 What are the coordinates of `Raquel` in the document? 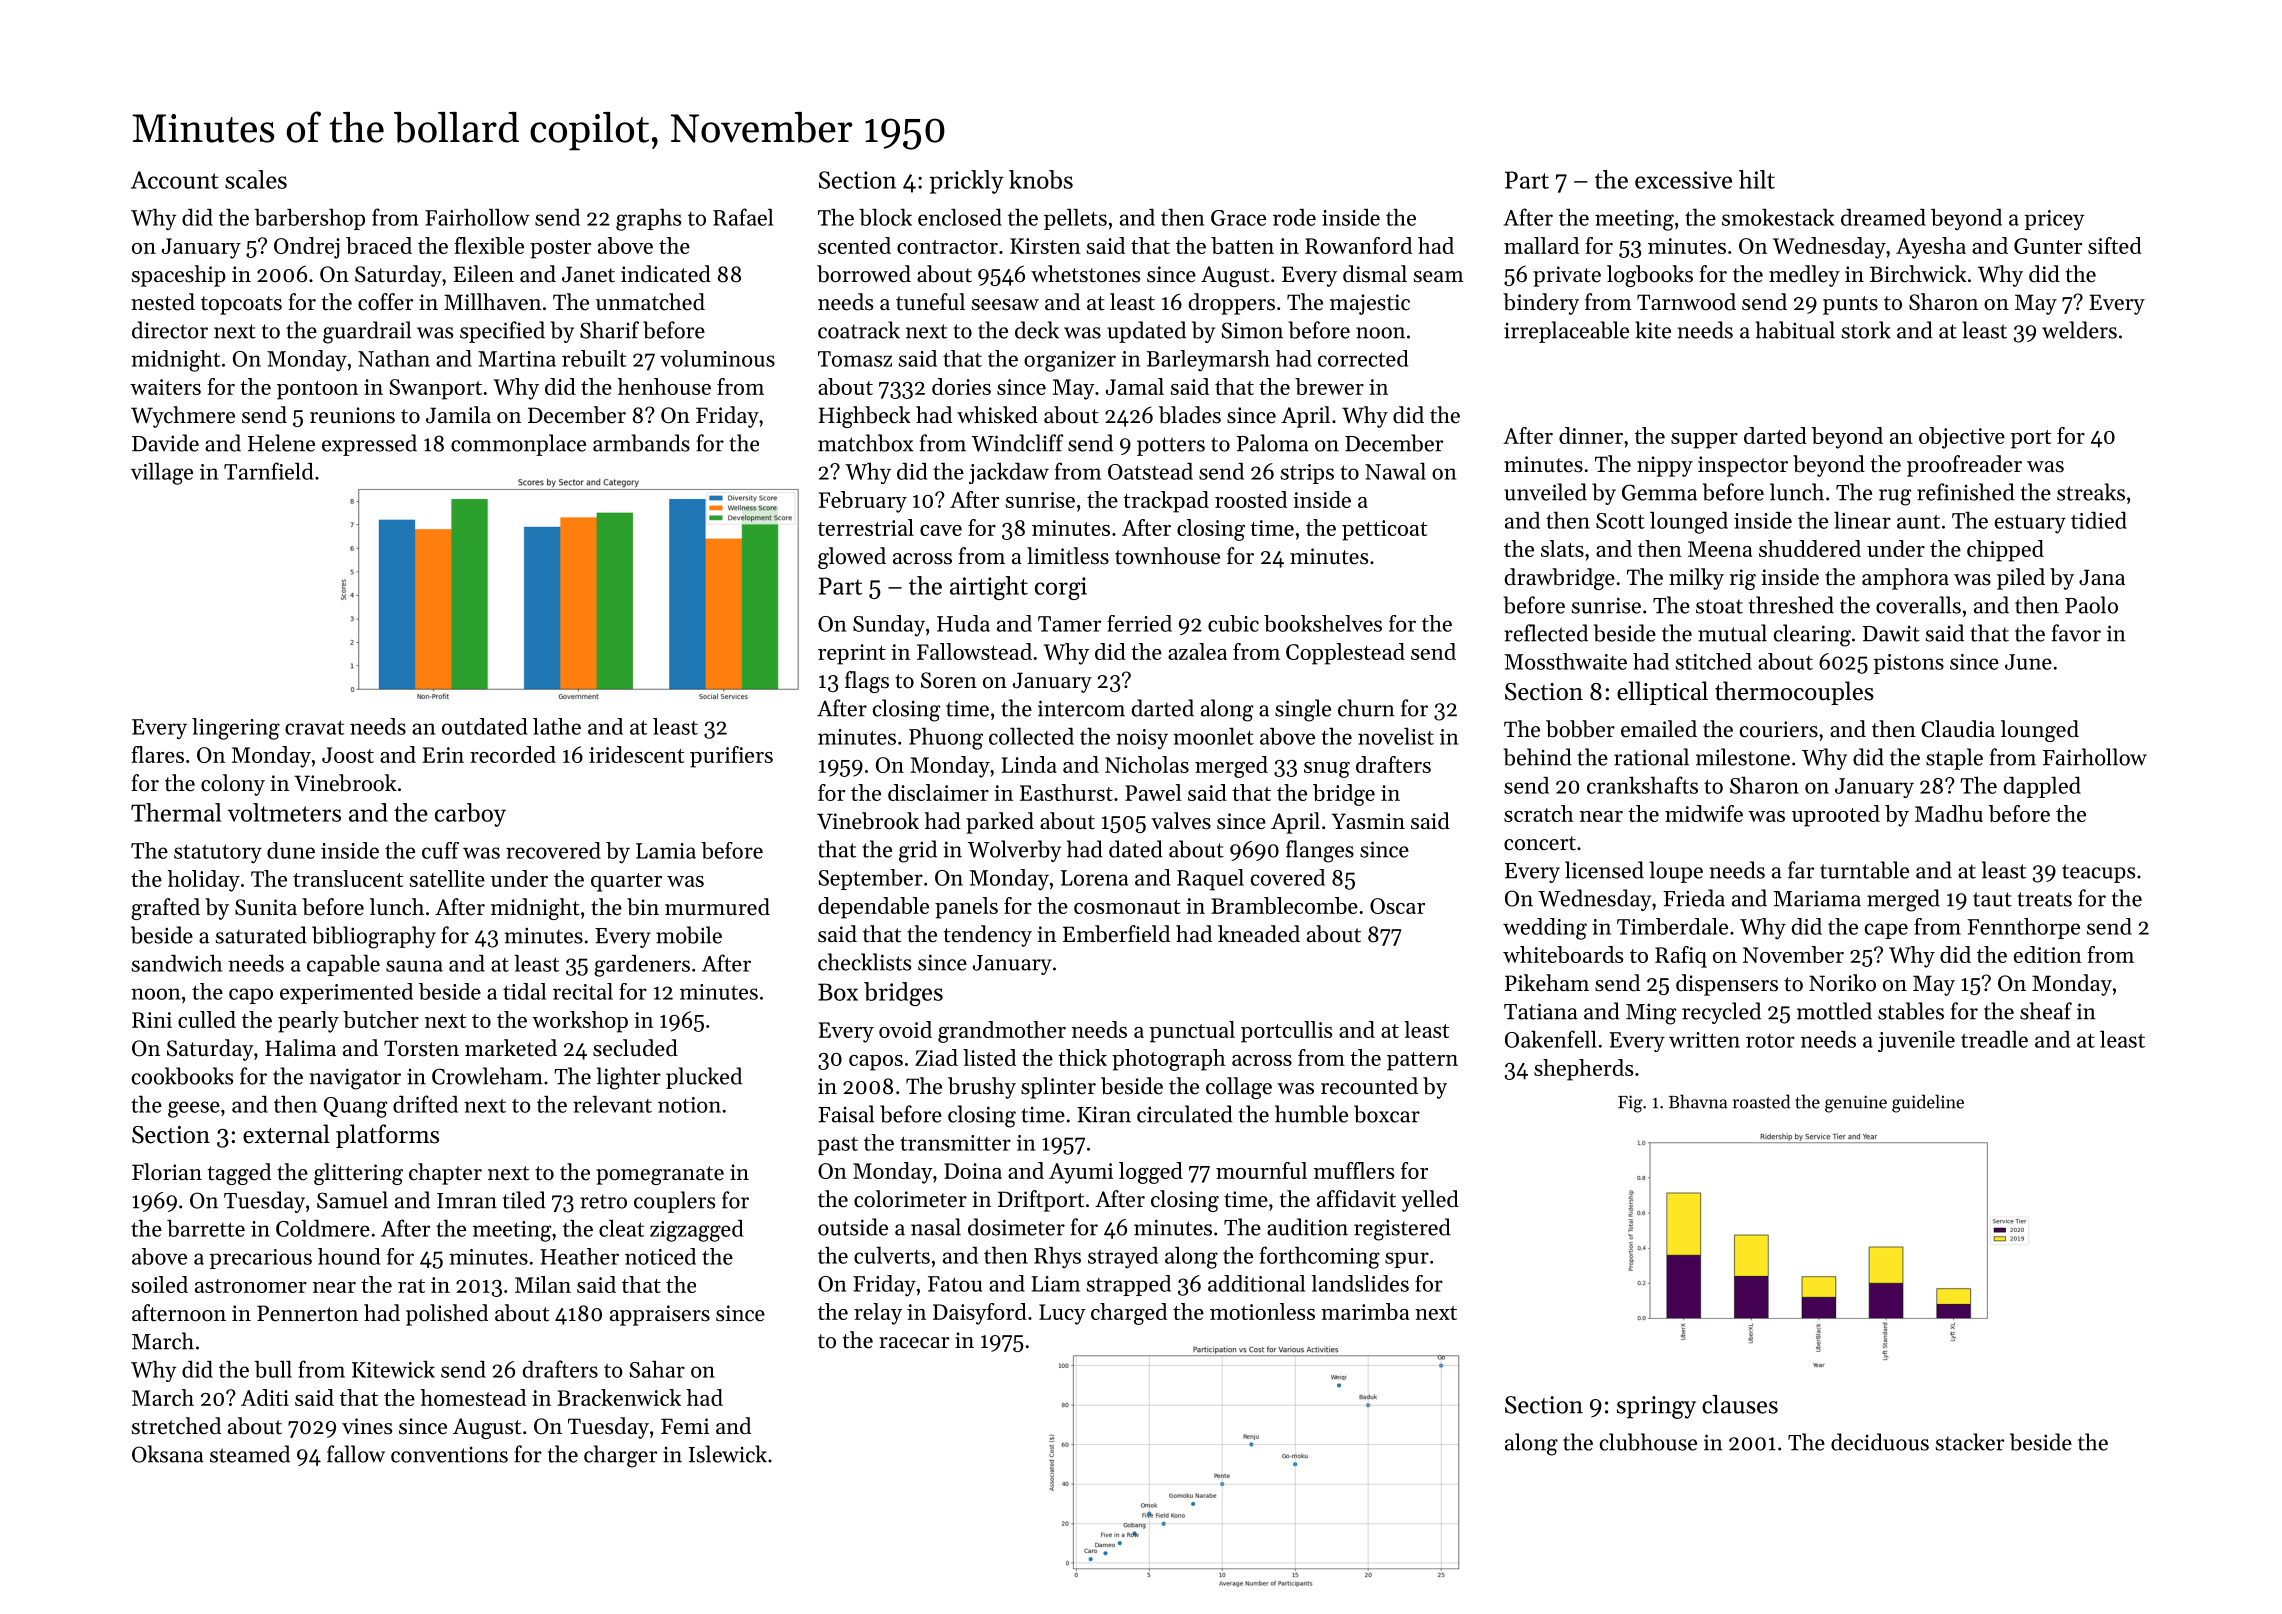 It's located at (1210, 880).
